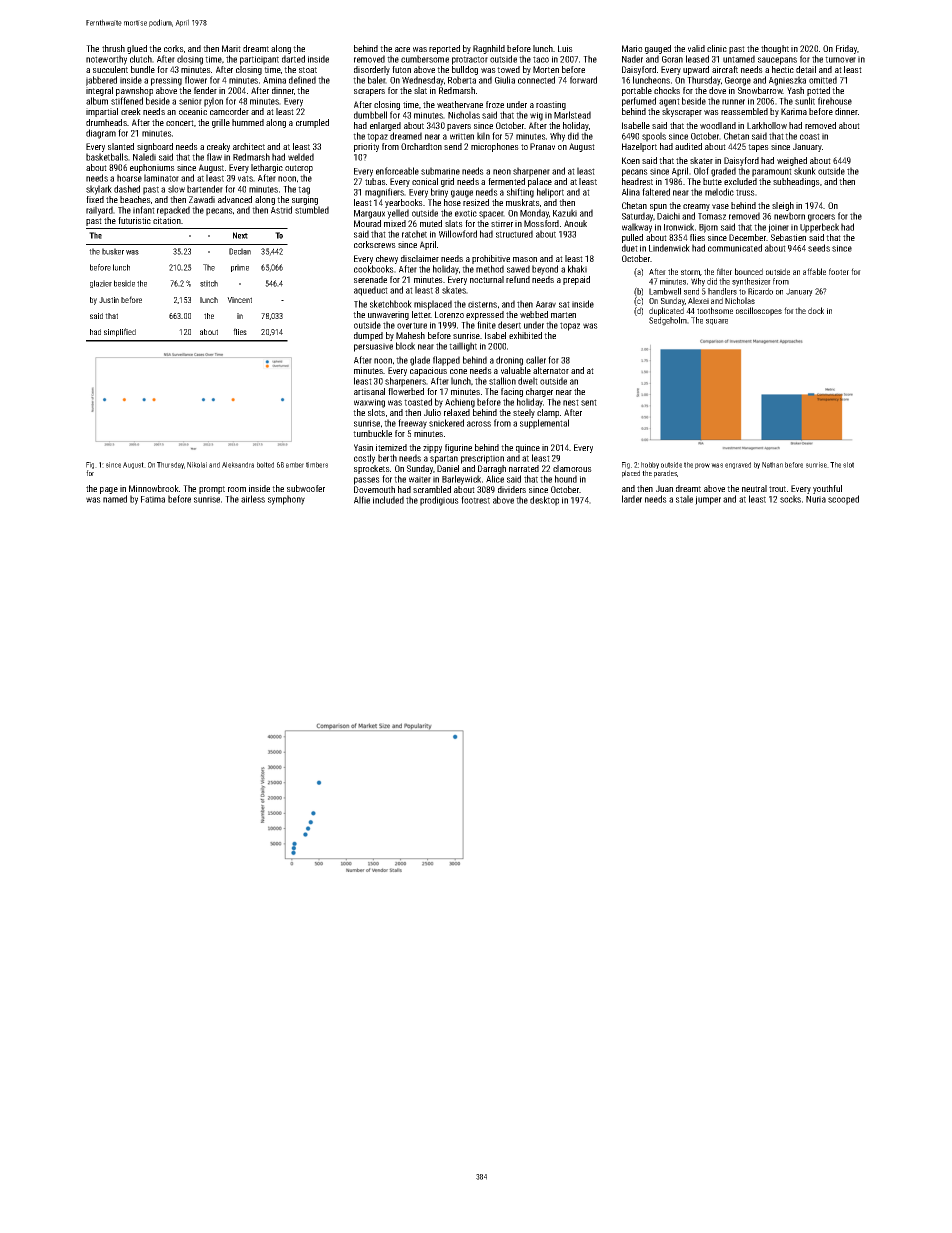 The image size is (952, 1233). Describe the element at coordinates (565, 48) in the screenshot. I see `Luis` at that location.
